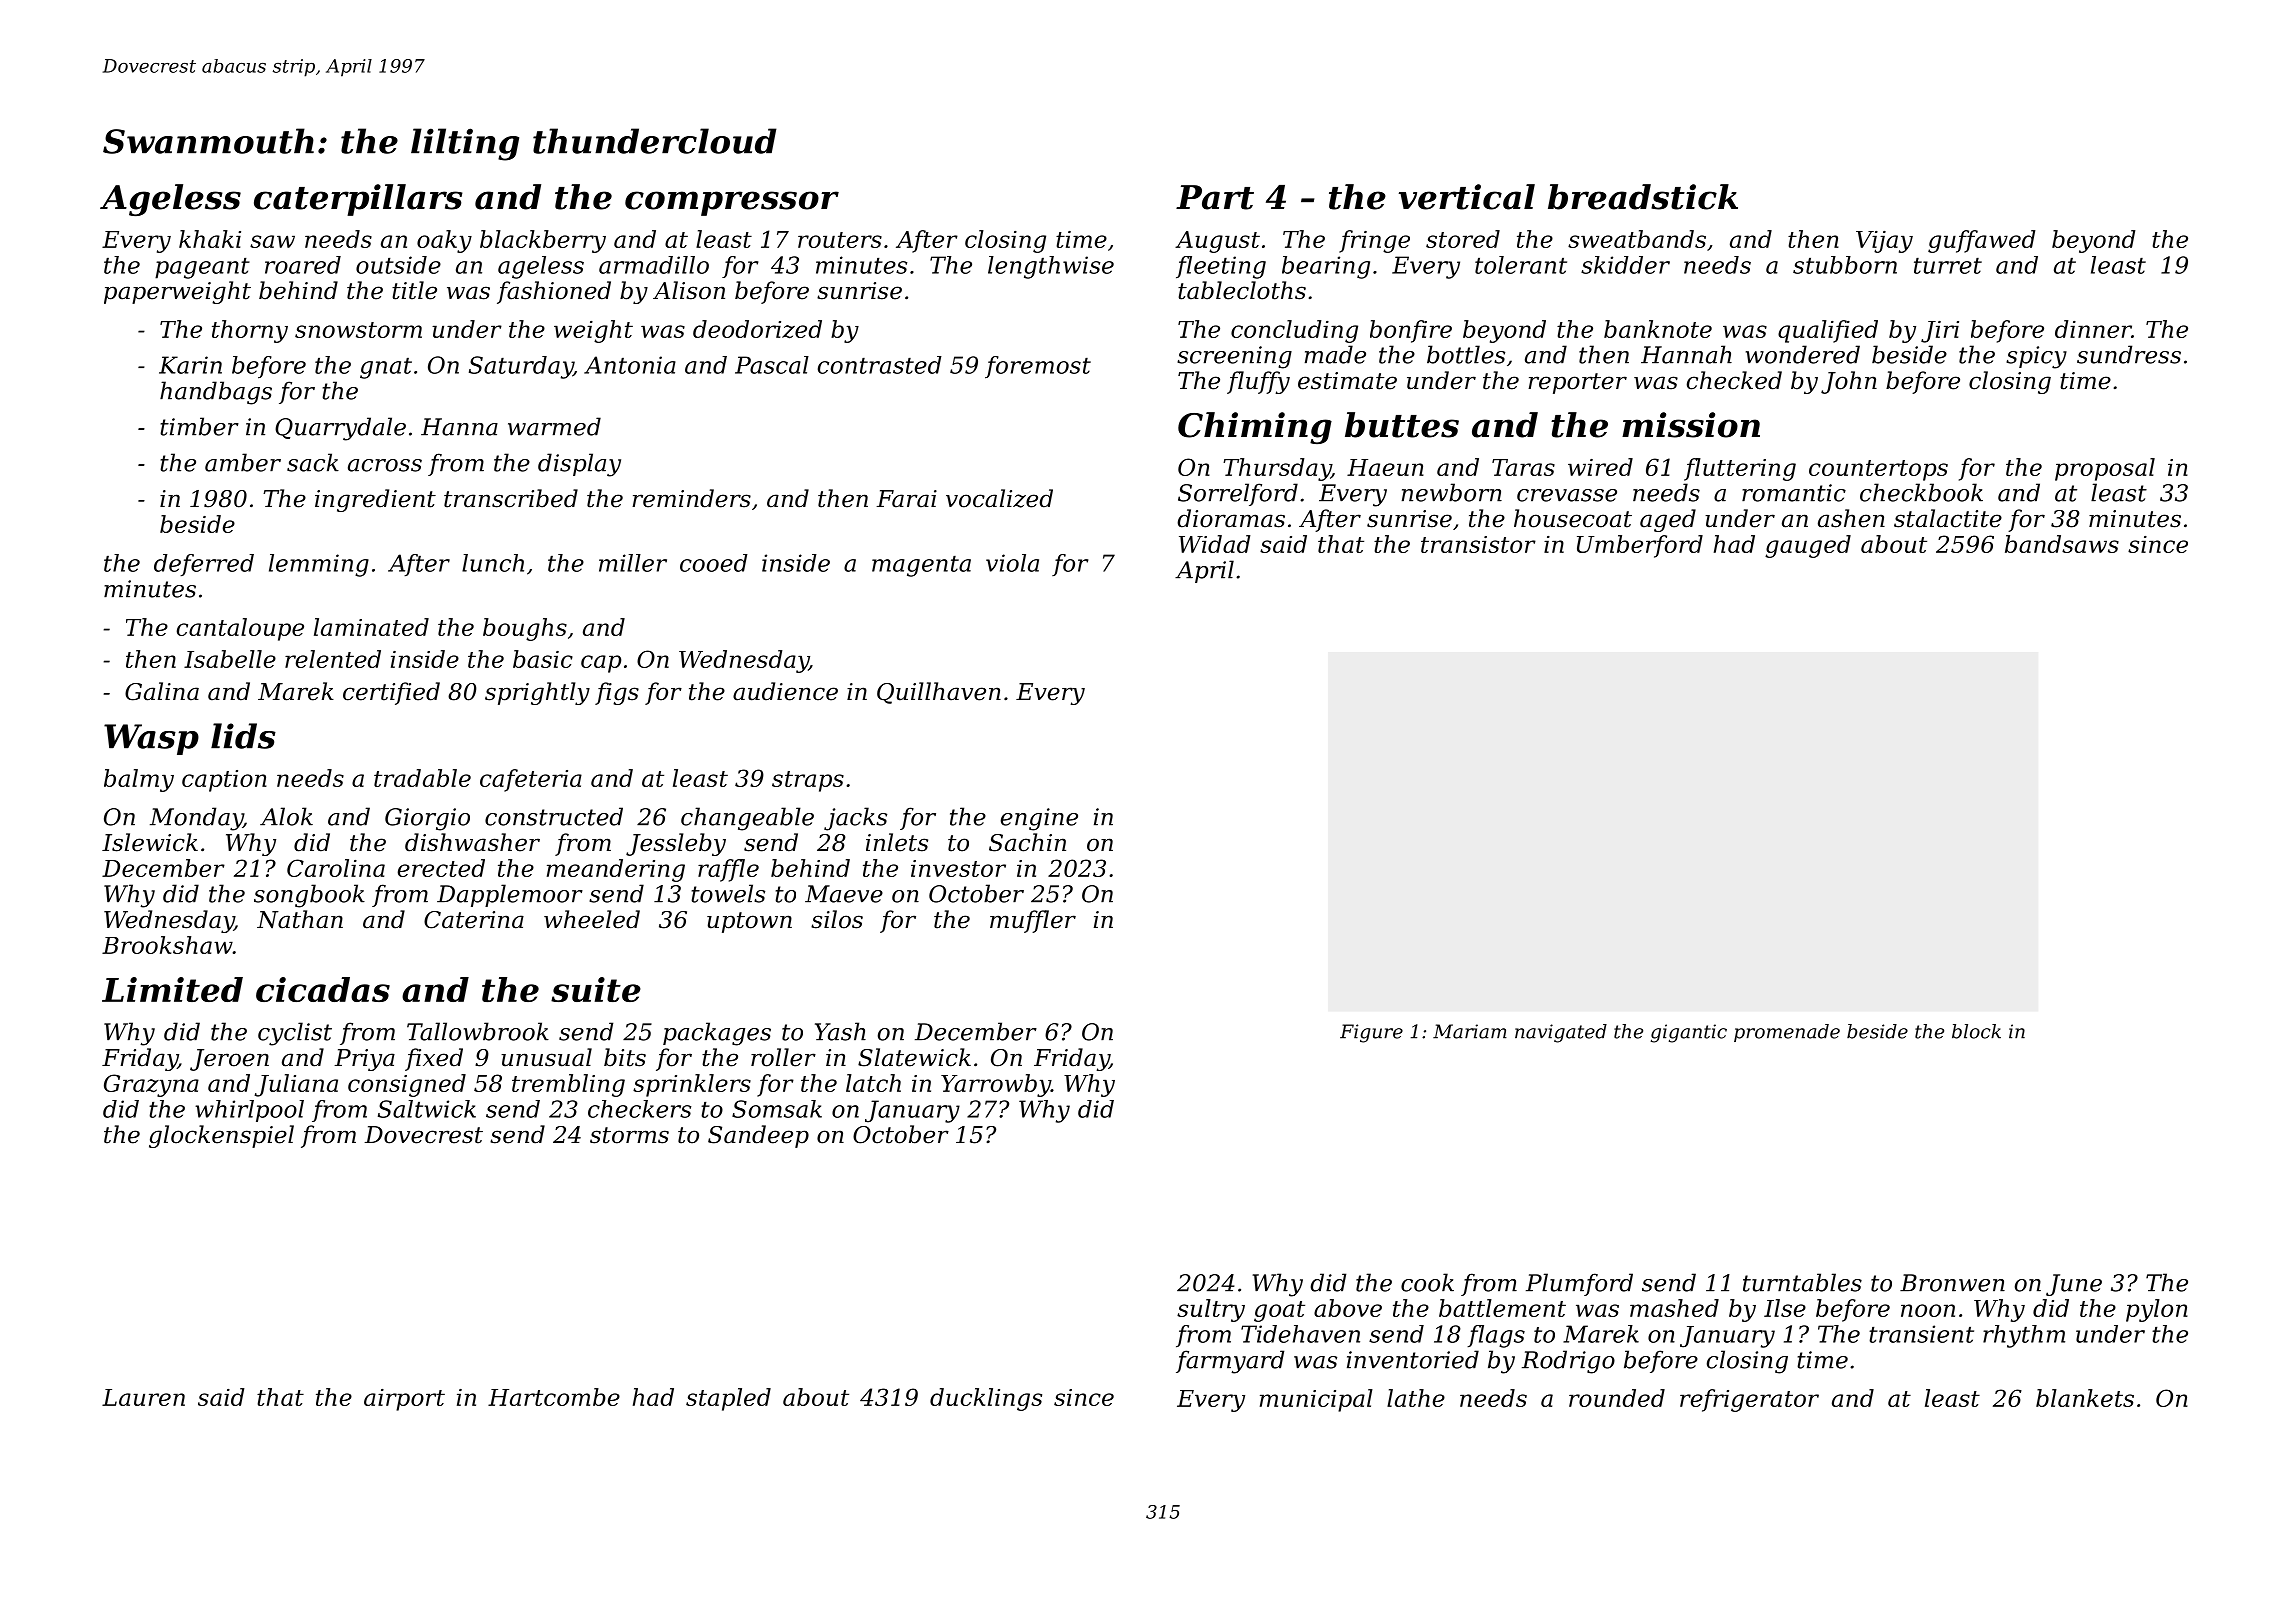 The width and height of the image is (2292, 1620). I want to click on promenade, so click(1787, 1033).
